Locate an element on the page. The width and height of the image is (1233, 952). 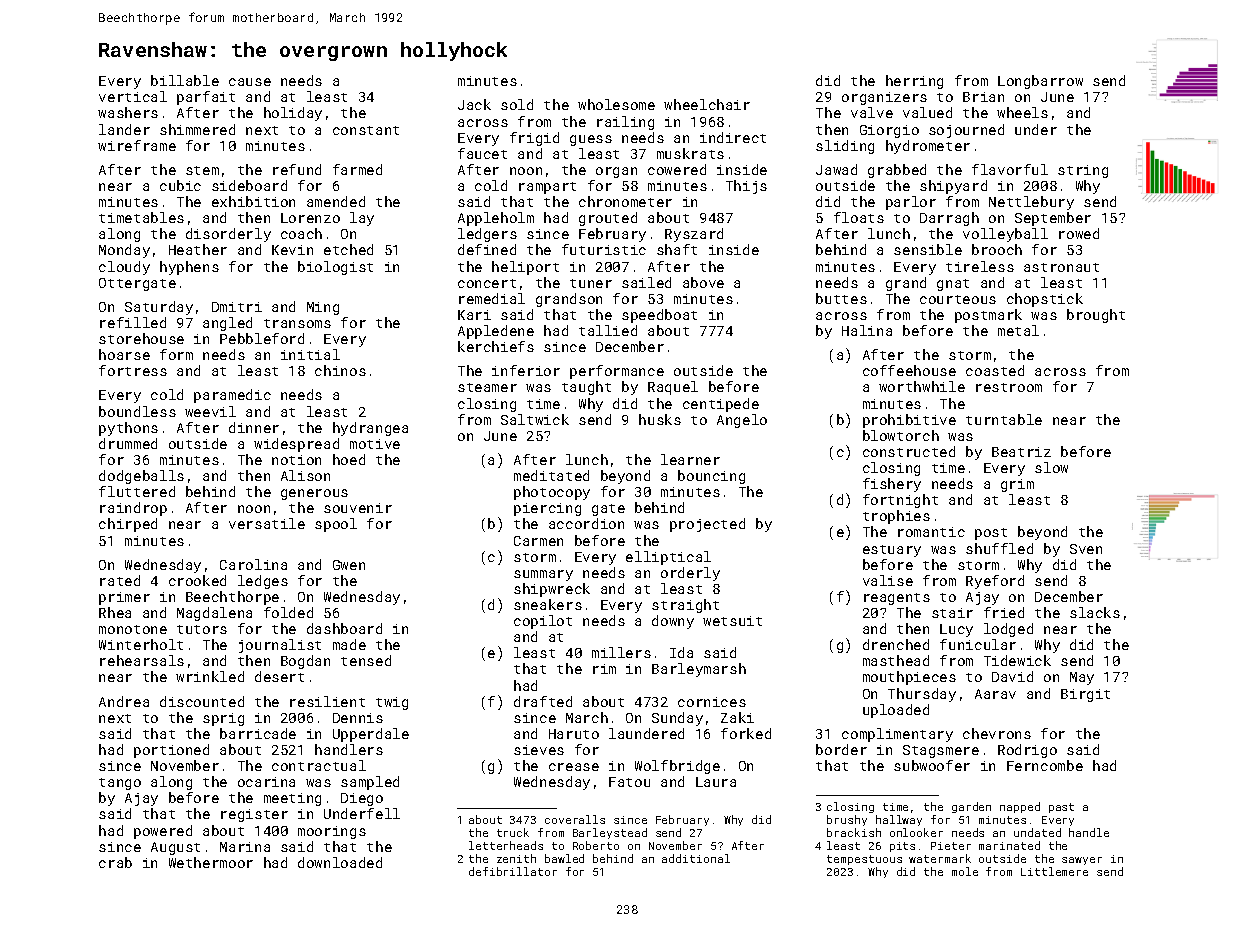
accordion is located at coordinates (586, 523).
